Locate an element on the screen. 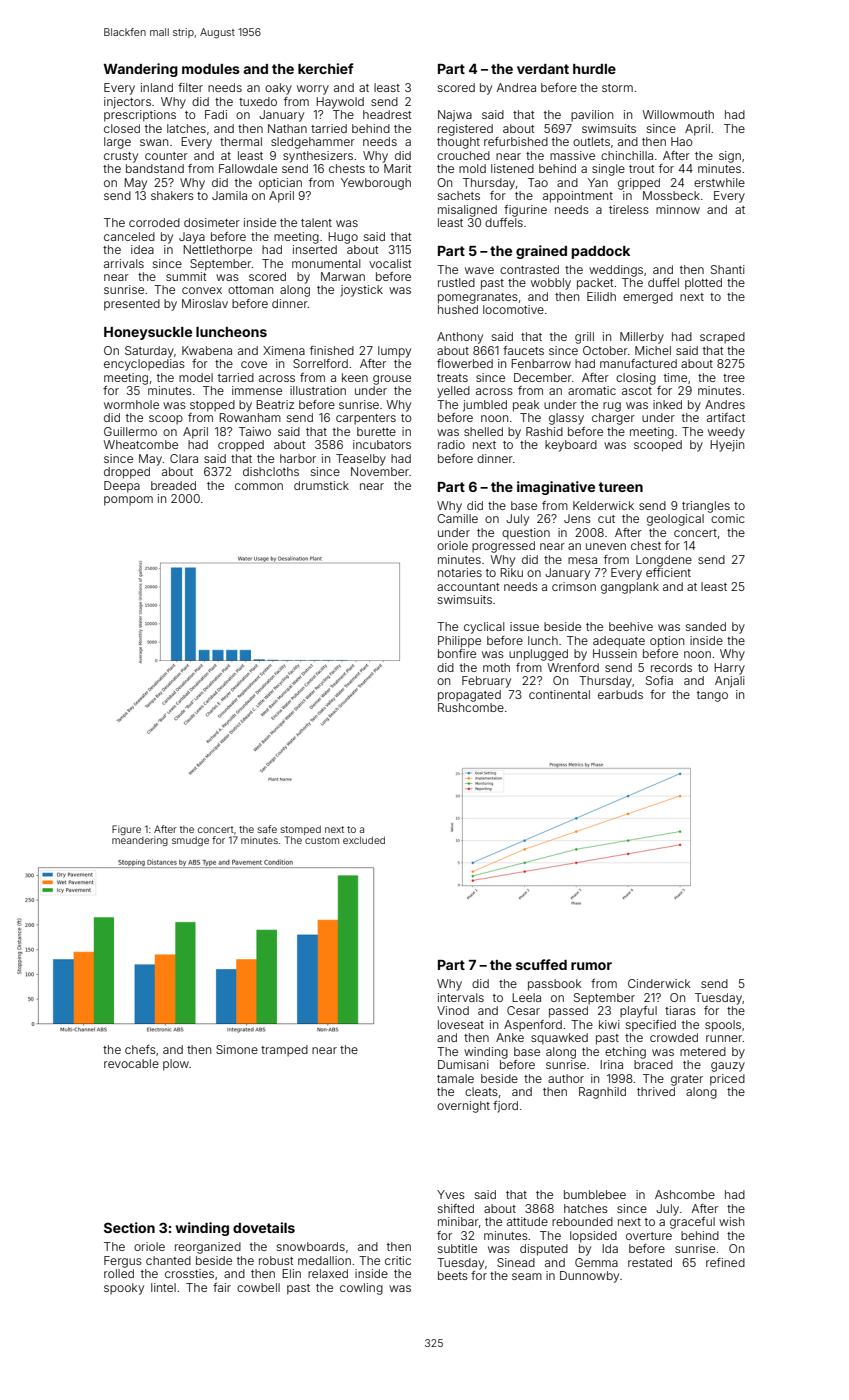  smudge is located at coordinates (190, 841).
